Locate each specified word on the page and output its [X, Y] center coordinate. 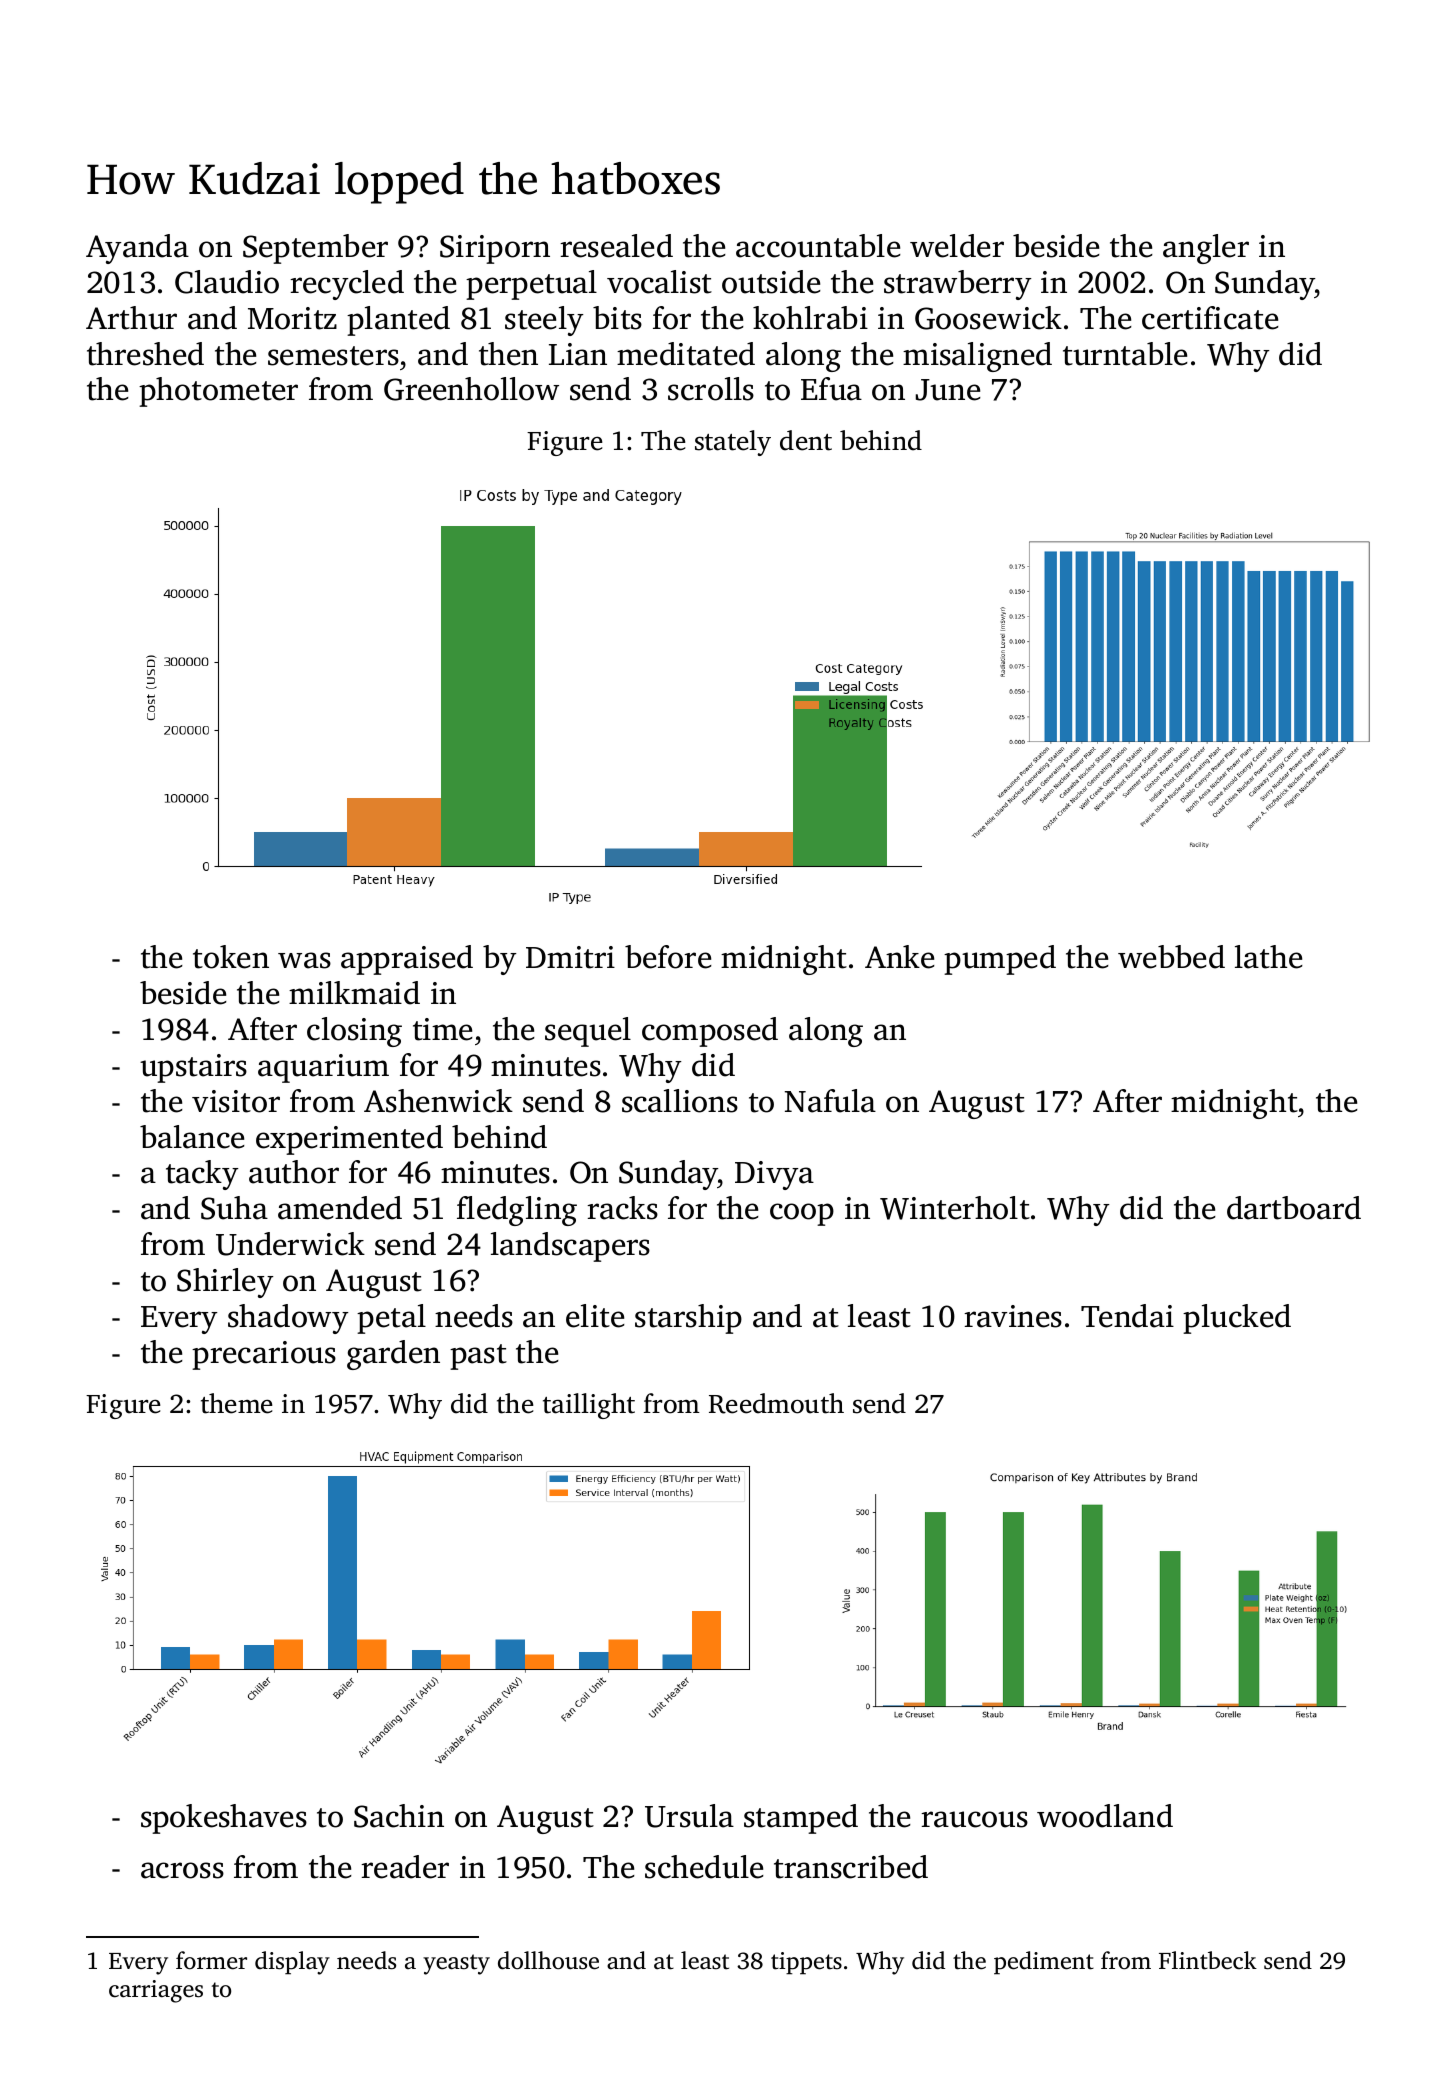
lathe [1269, 957]
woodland [1105, 1816]
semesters [333, 356]
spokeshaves [224, 1819]
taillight [589, 1406]
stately [733, 443]
